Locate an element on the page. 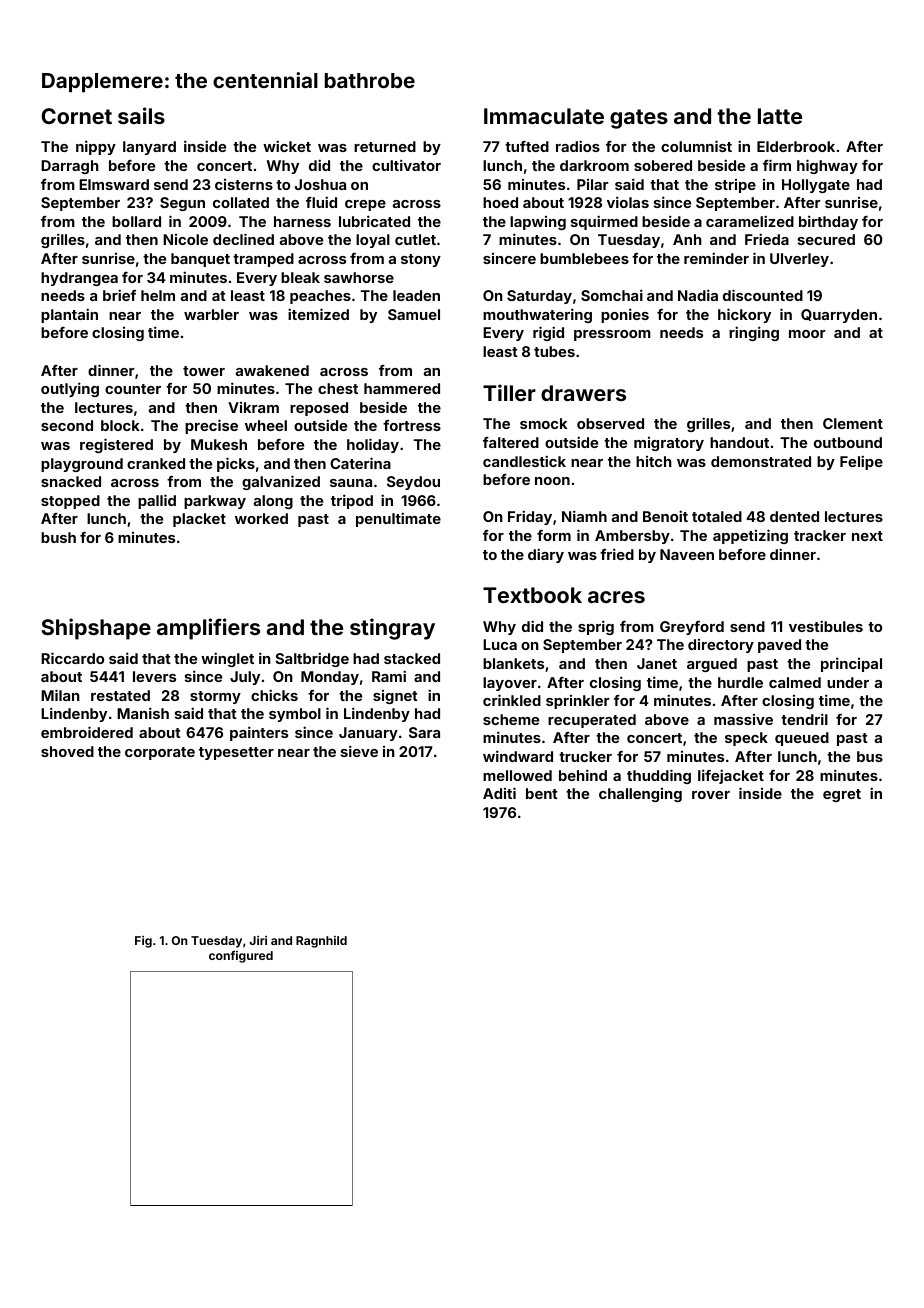 The height and width of the document is (1308, 924). birthday is located at coordinates (828, 222).
